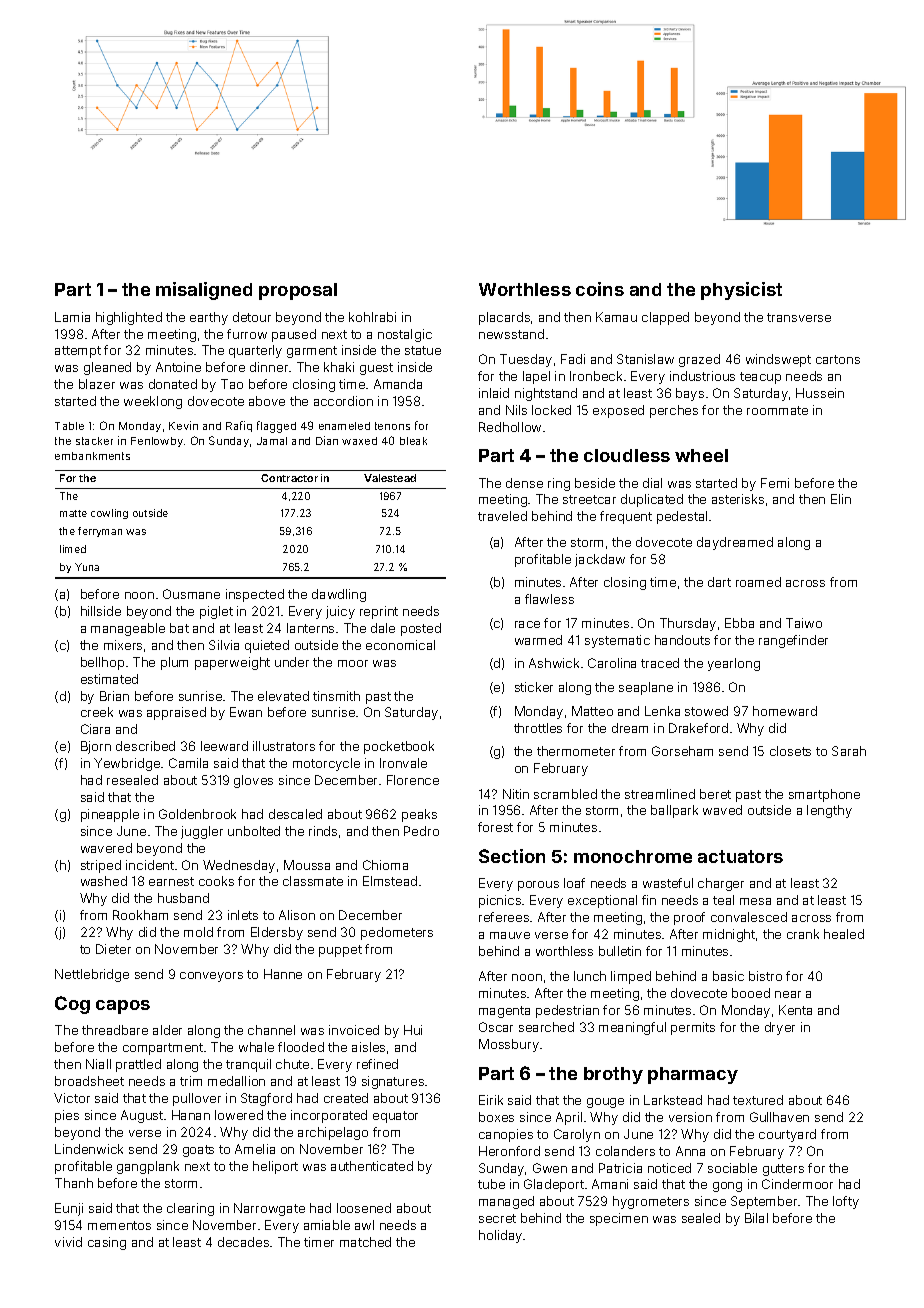 Image resolution: width=924 pixels, height=1308 pixels. Describe the element at coordinates (323, 831) in the image. I see `rinds` at that location.
